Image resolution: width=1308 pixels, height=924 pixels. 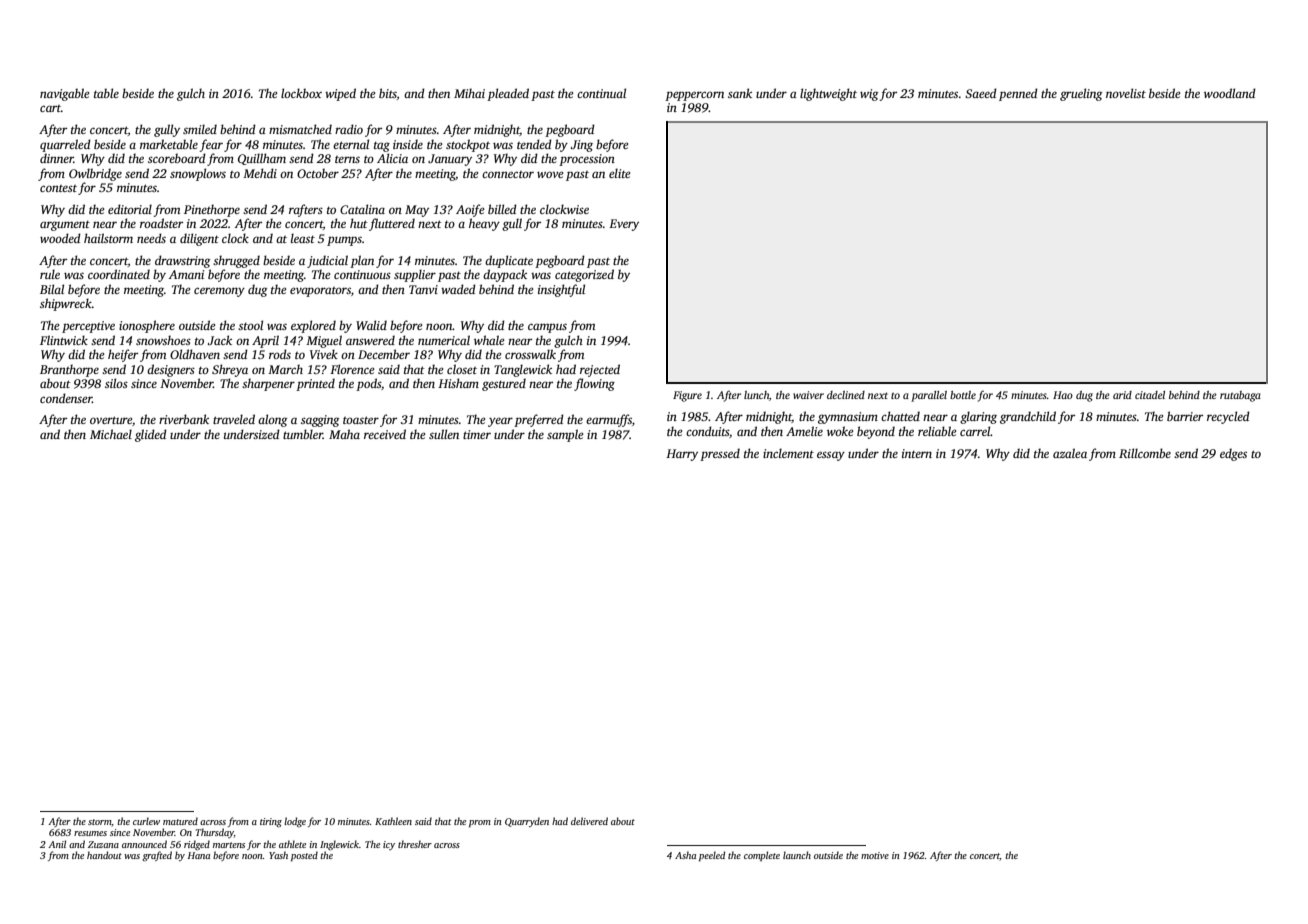 I want to click on intern, so click(x=917, y=453).
